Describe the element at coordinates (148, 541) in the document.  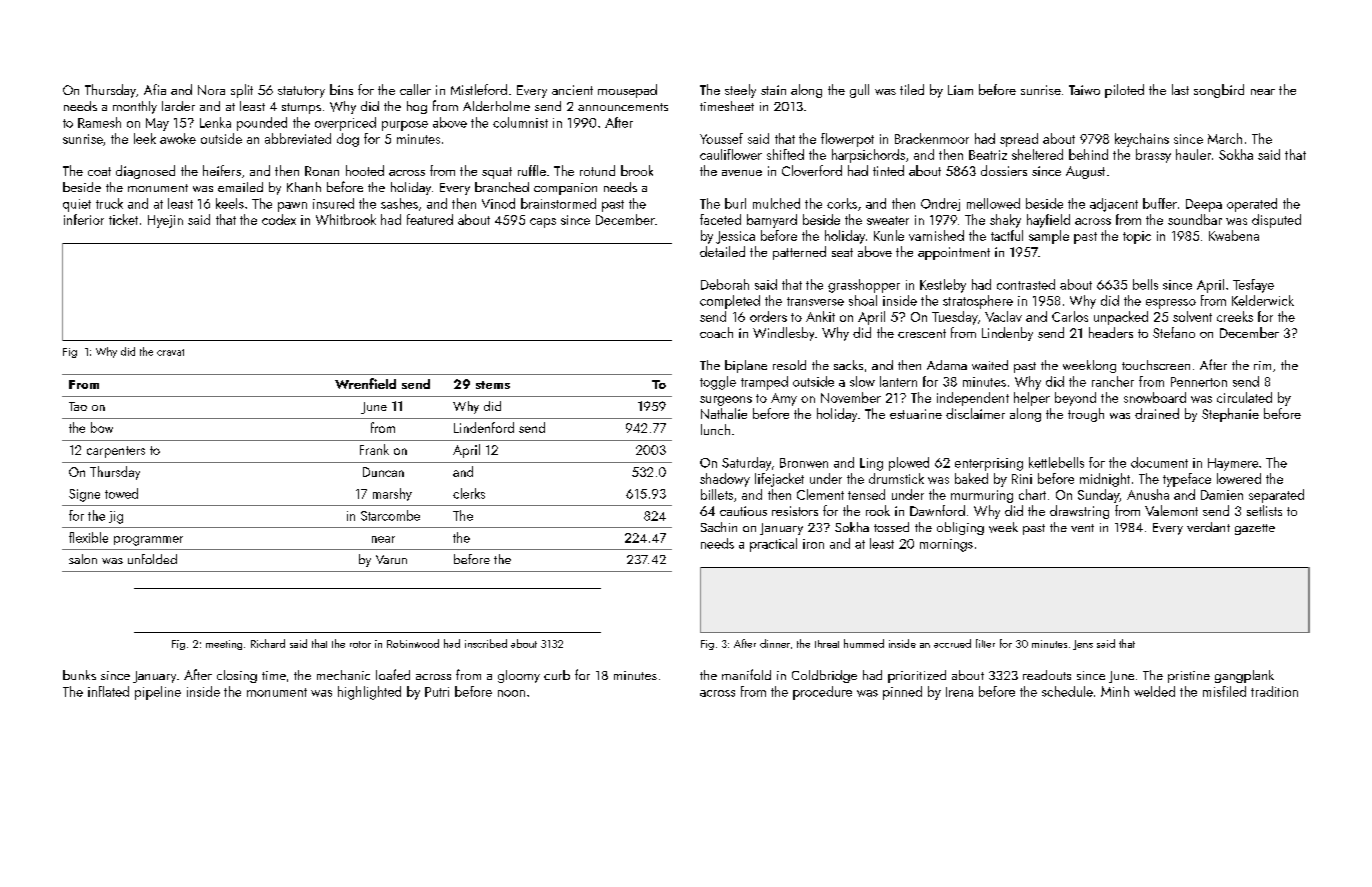
I see `programmer` at that location.
